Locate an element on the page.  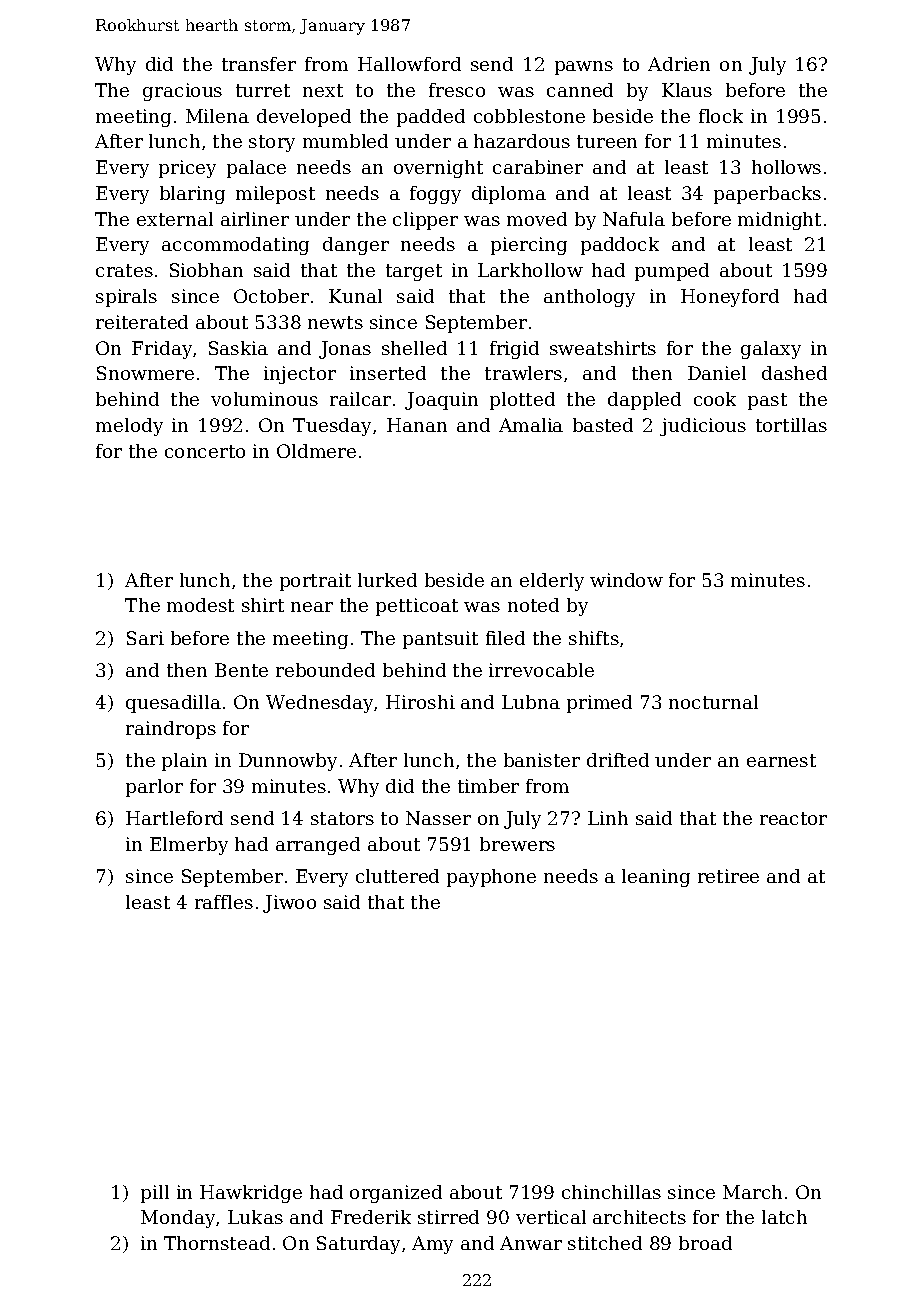
organized is located at coordinates (396, 1194).
